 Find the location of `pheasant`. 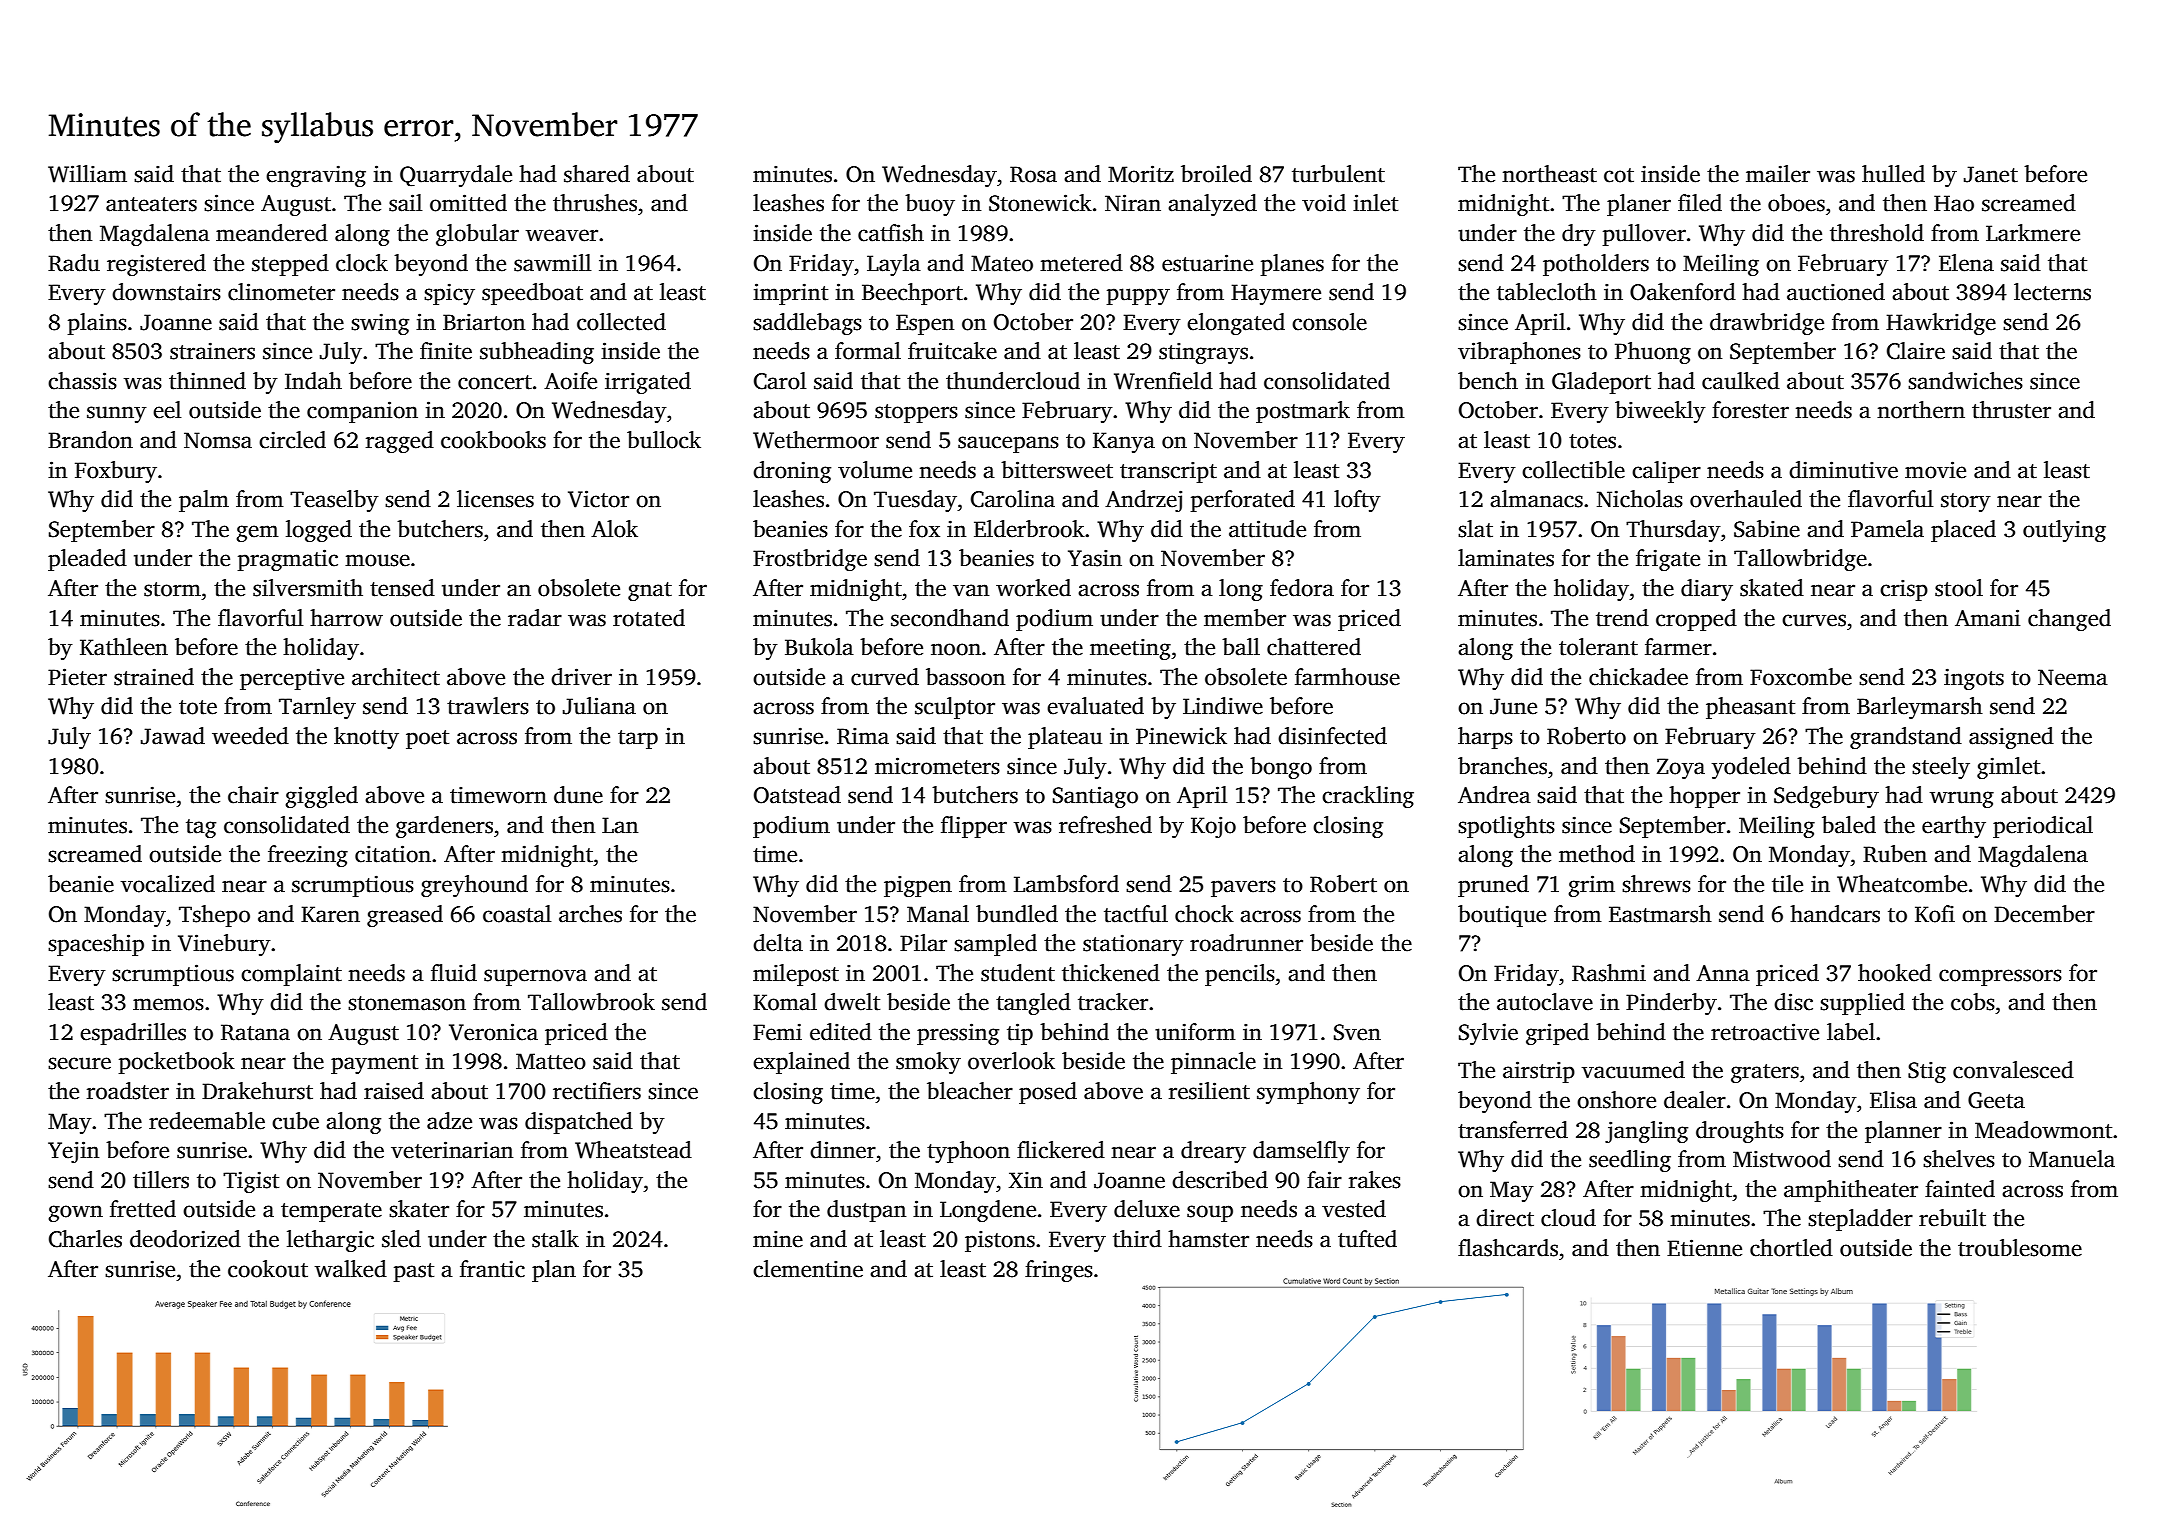

pheasant is located at coordinates (1750, 708).
